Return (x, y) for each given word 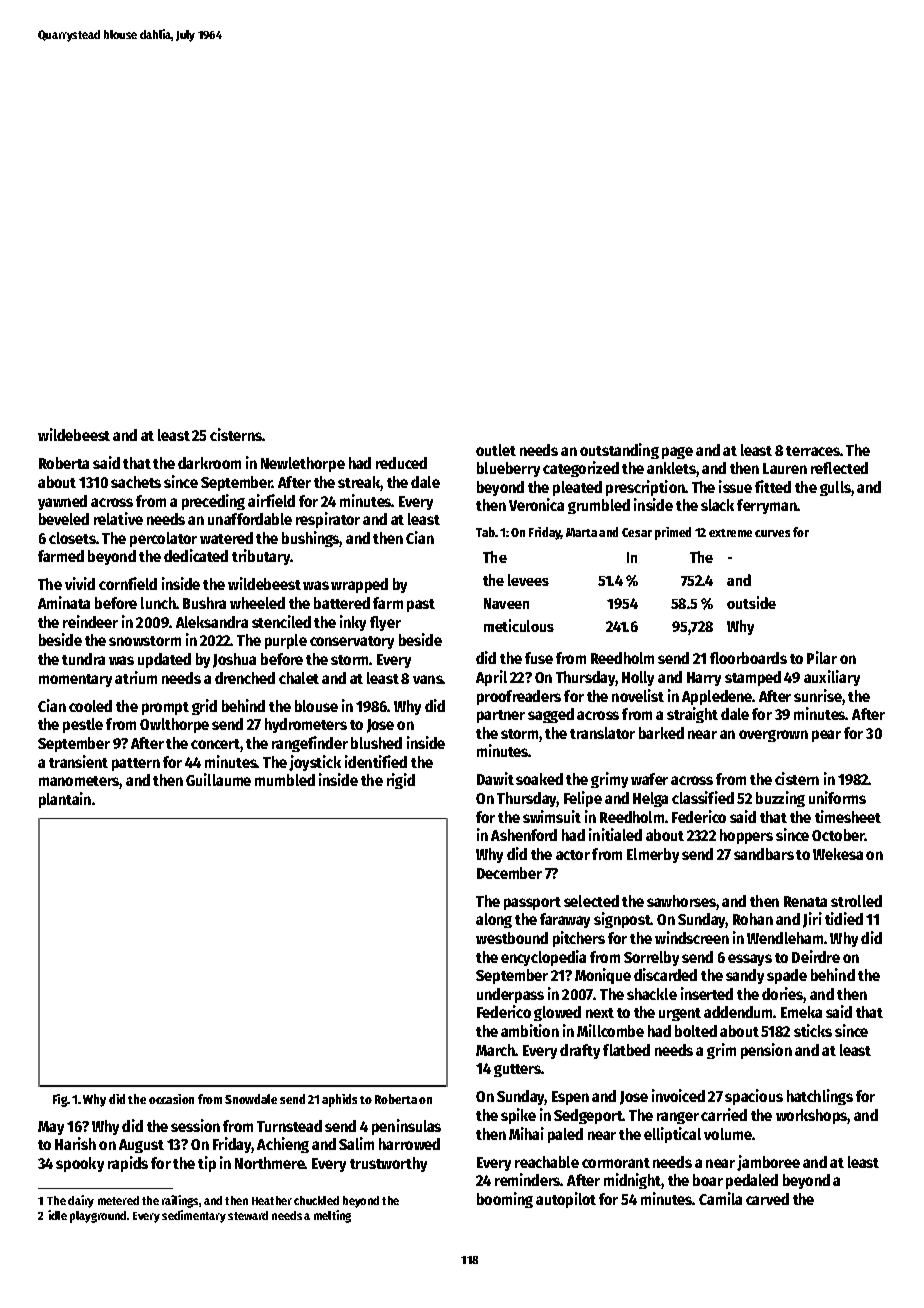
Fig (60, 1100)
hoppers (746, 836)
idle (57, 1215)
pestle (83, 725)
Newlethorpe (303, 464)
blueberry (508, 469)
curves (772, 533)
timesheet (848, 816)
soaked (539, 779)
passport (532, 903)
